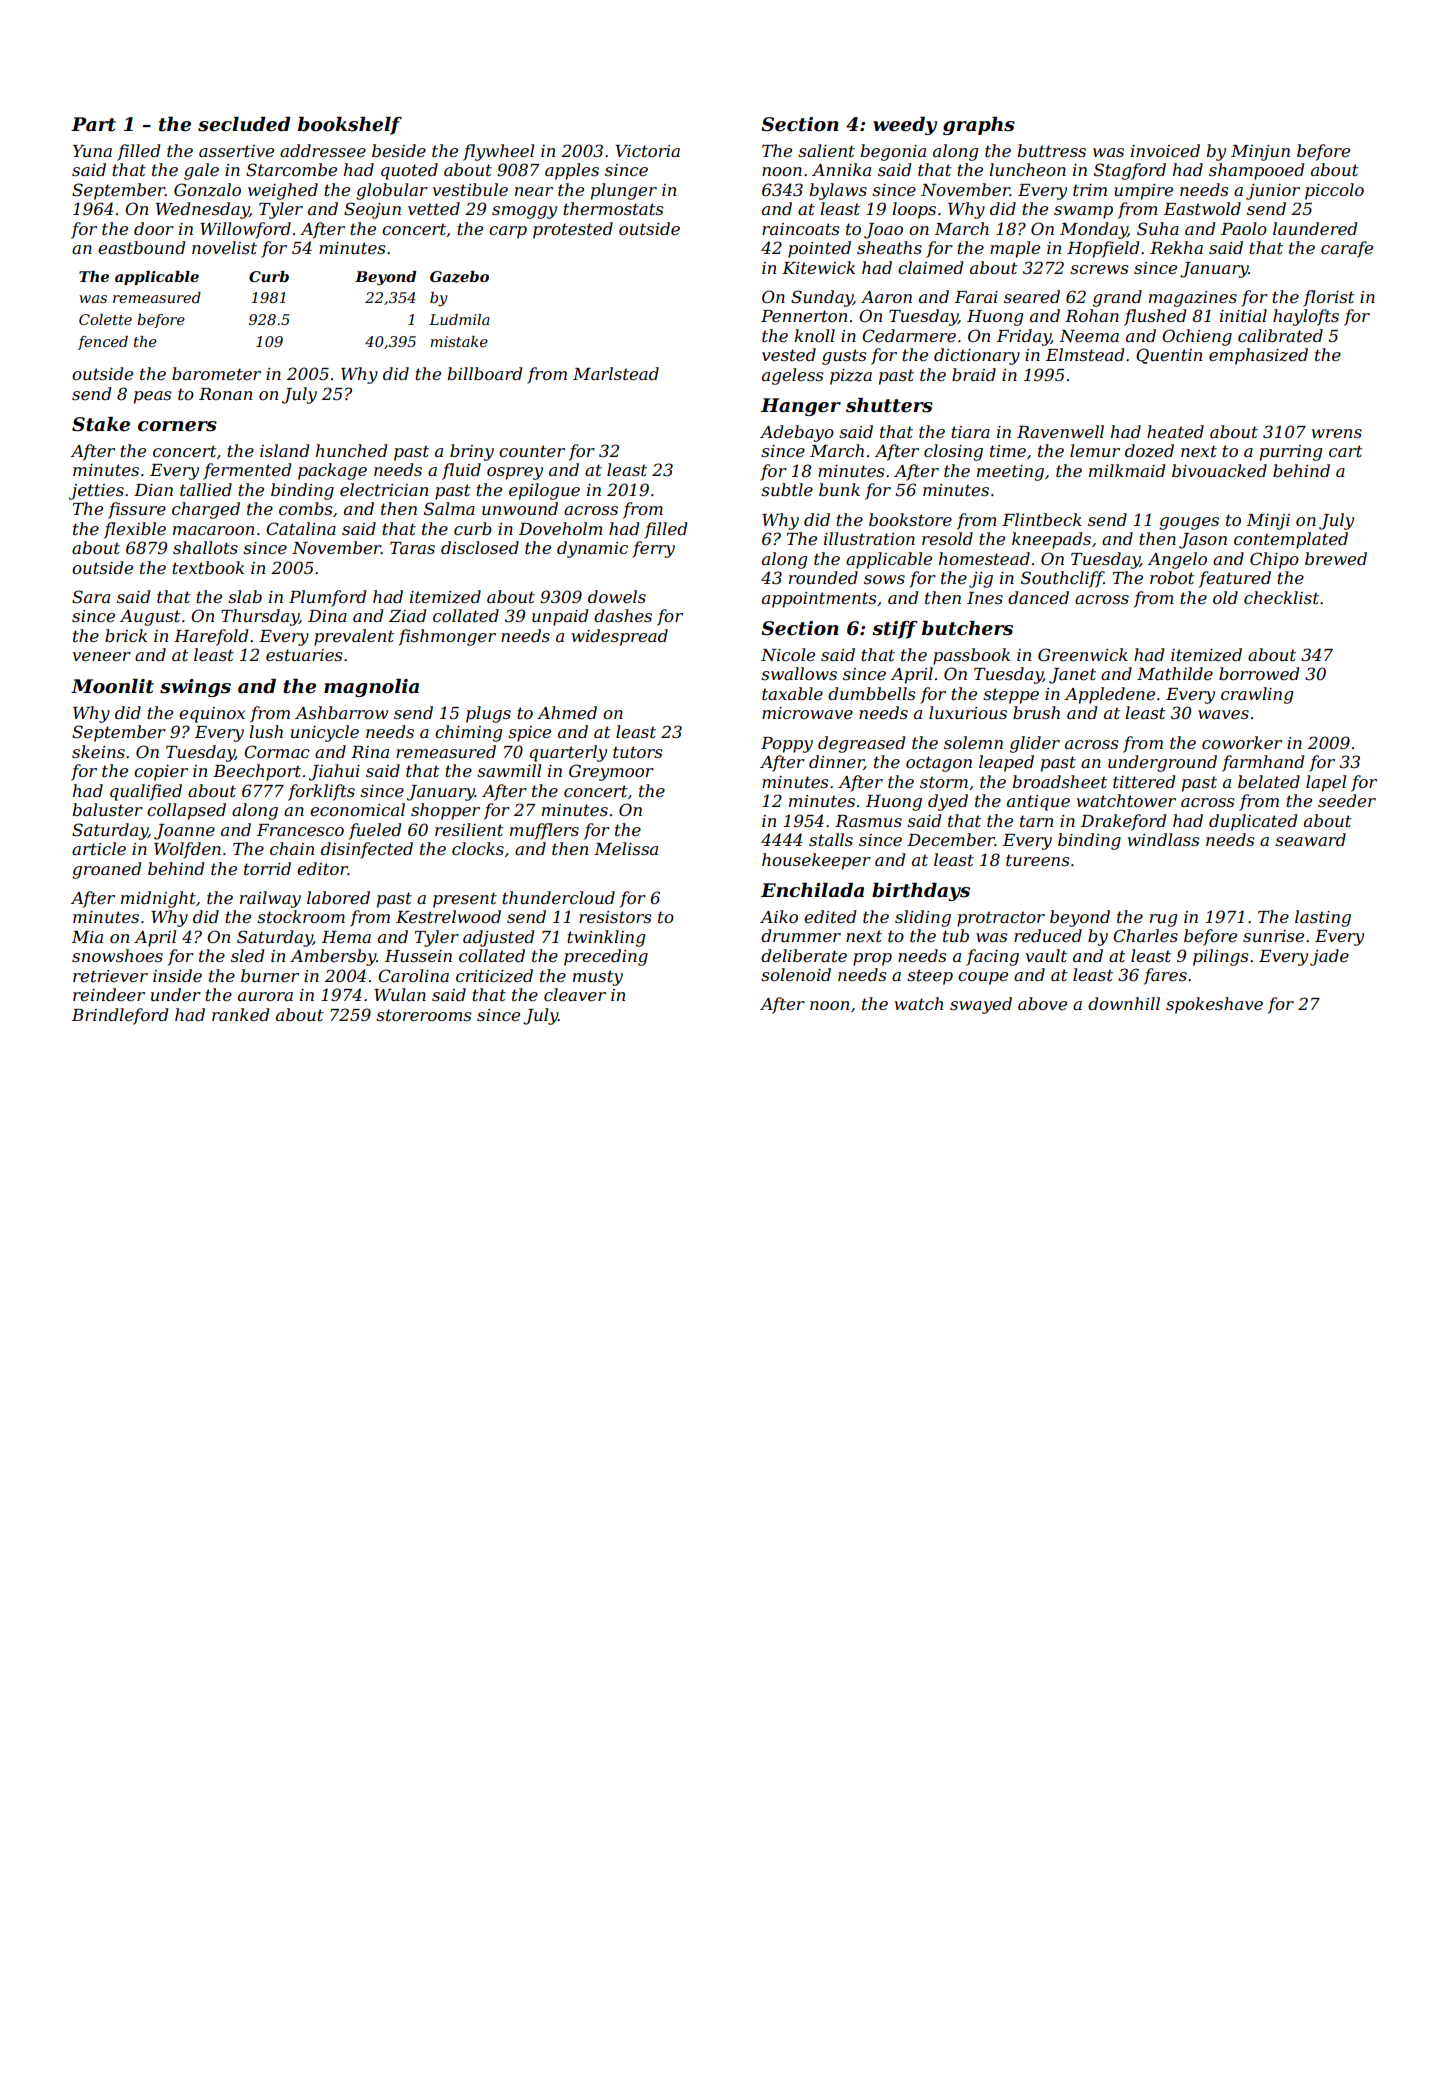 The width and height of the screenshot is (1450, 2100). Describe the element at coordinates (796, 974) in the screenshot. I see `solenoid` at that location.
